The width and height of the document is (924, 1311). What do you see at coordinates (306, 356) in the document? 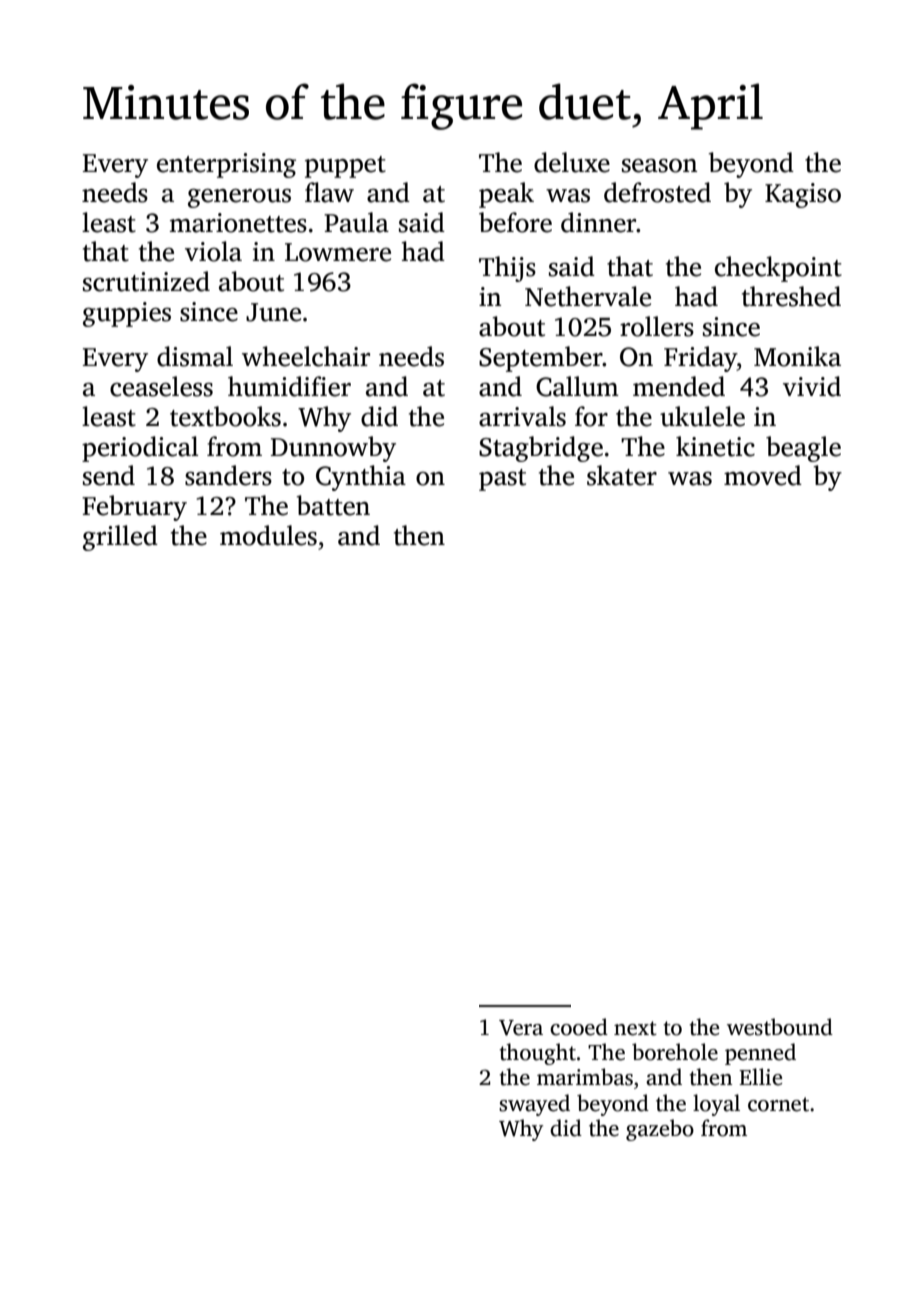
I see `wheelchair` at bounding box center [306, 356].
